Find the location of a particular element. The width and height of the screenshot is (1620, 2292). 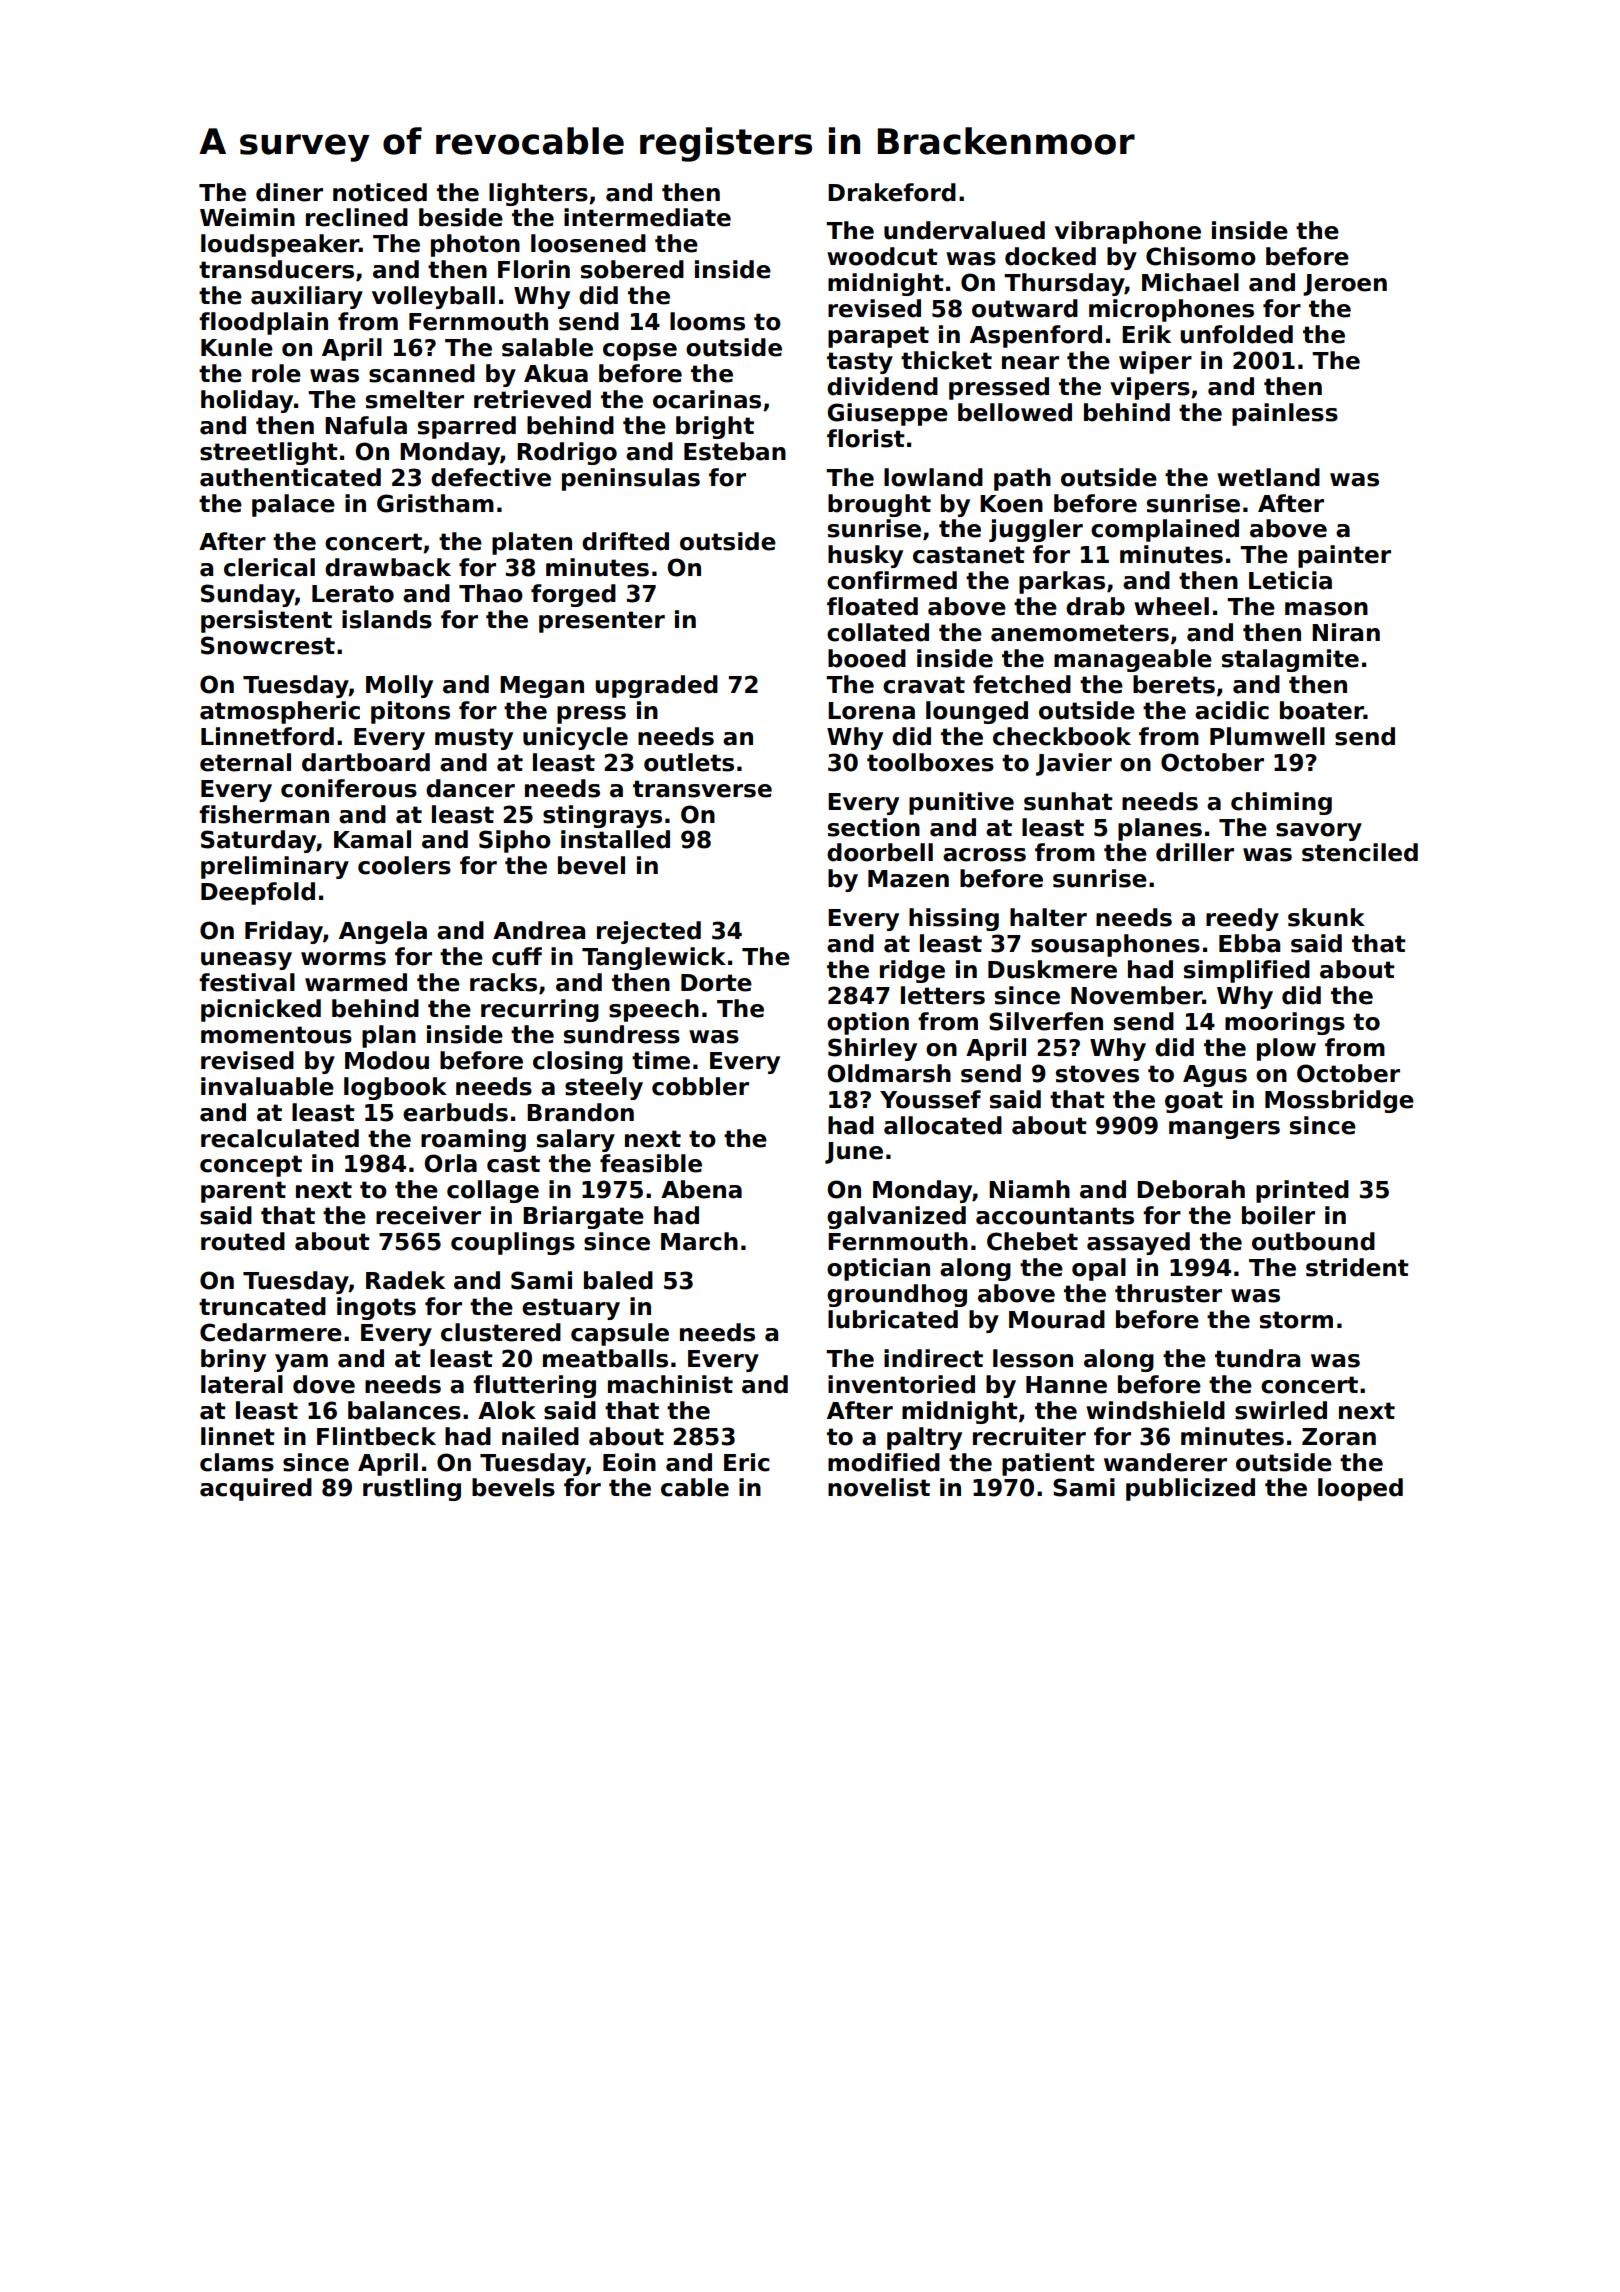

dove is located at coordinates (324, 1384).
